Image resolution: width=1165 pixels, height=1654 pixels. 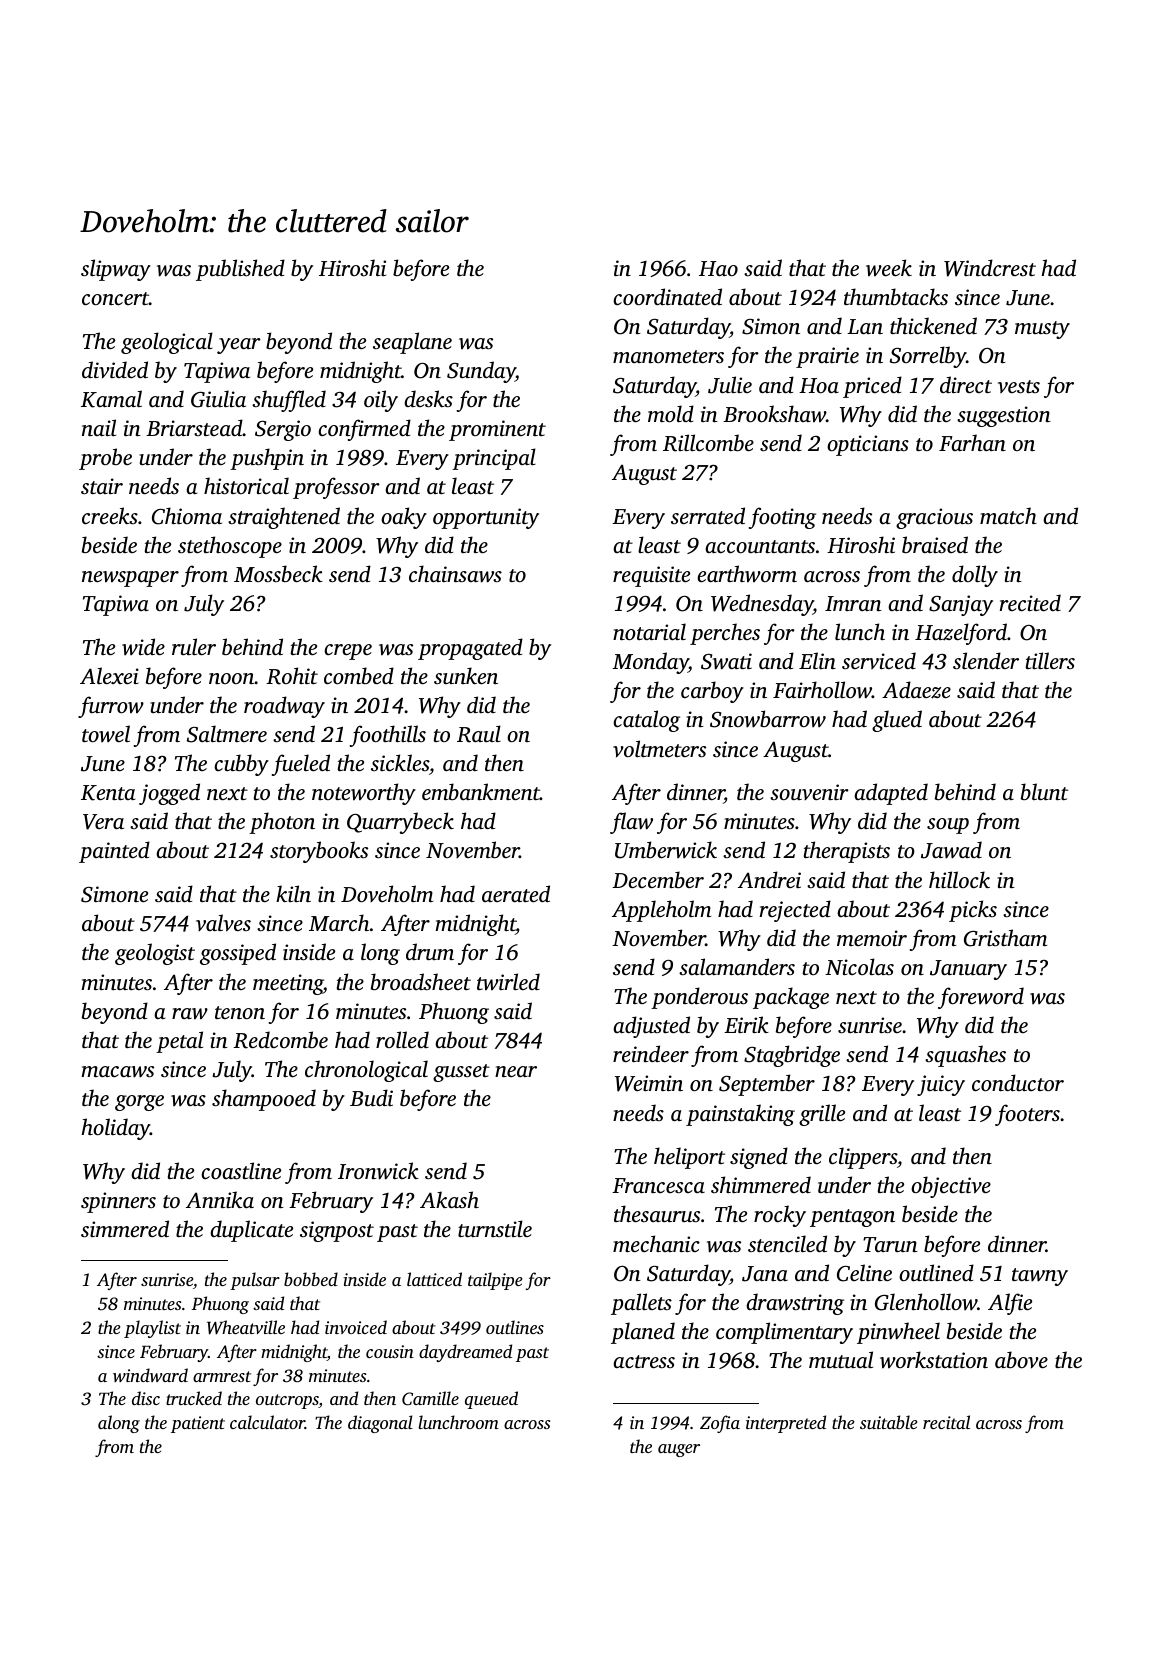 I want to click on patient, so click(x=198, y=1424).
